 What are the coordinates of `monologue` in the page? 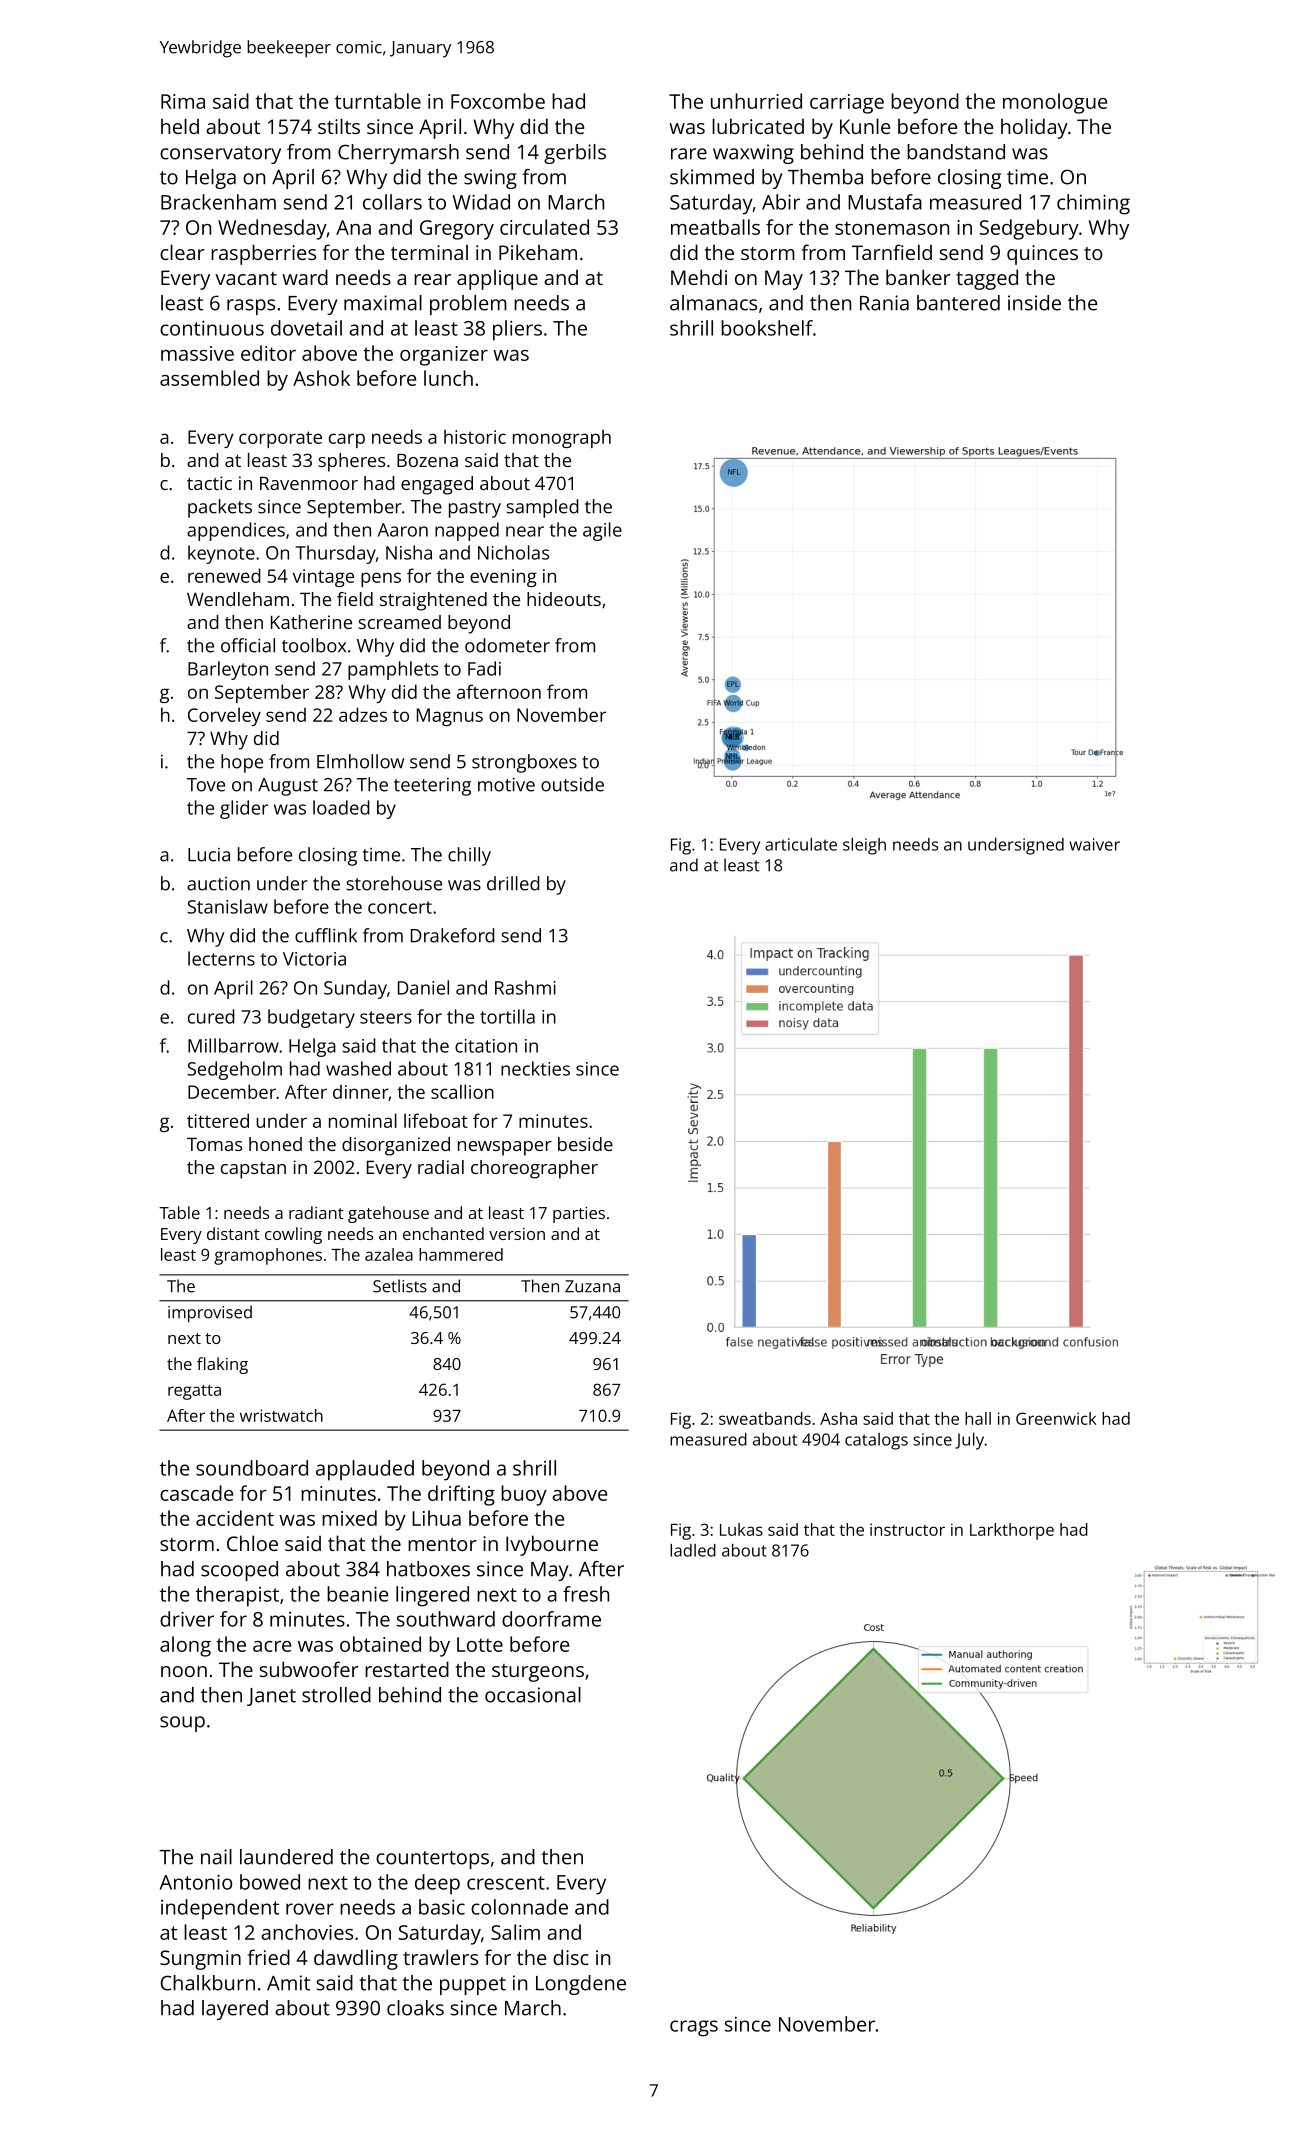 It's located at (1055, 103).
